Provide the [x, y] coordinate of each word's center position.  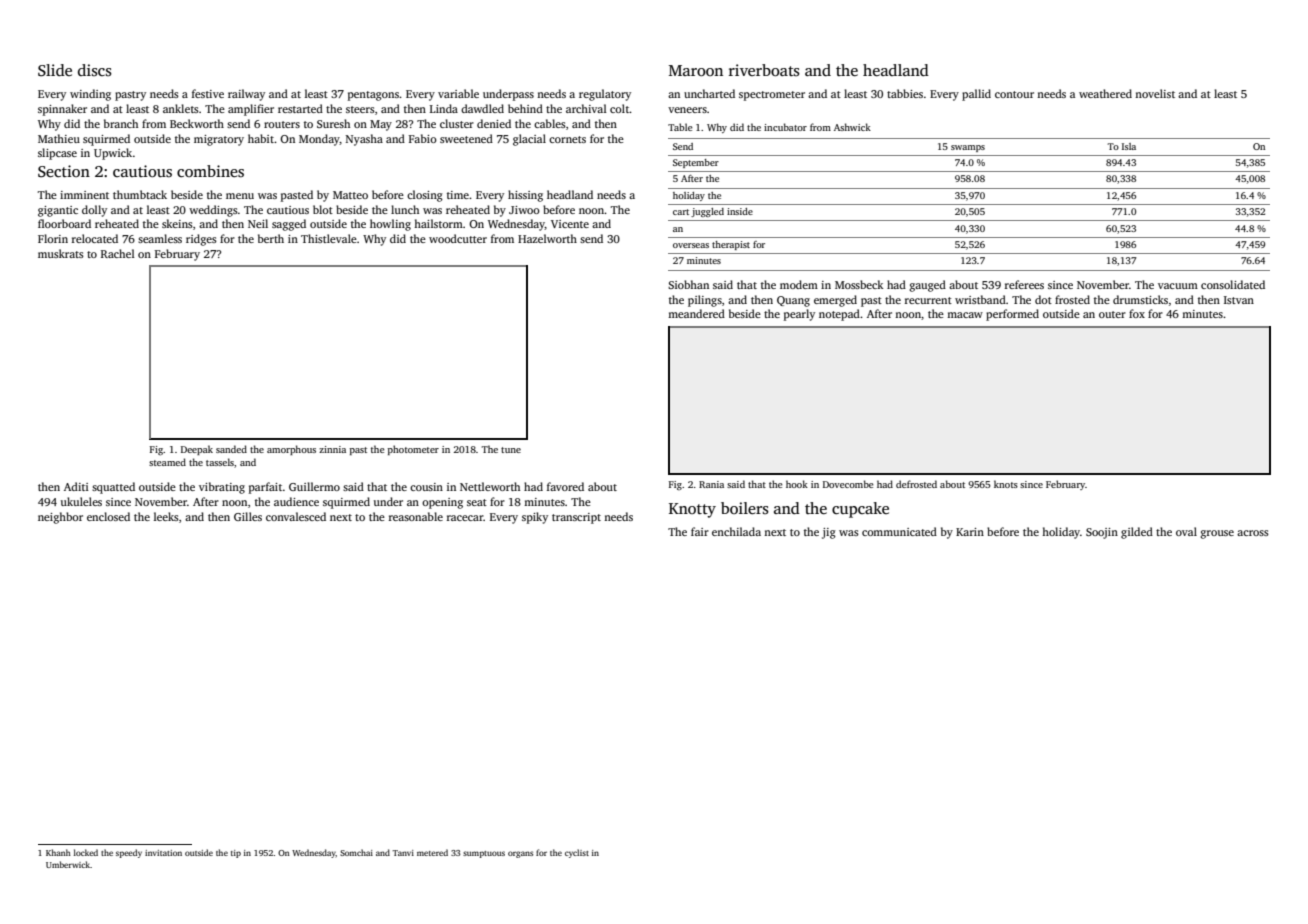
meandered [696, 313]
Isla [1129, 146]
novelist [1155, 93]
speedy [129, 853]
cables [550, 123]
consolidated [1233, 284]
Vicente [570, 224]
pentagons [373, 96]
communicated [899, 531]
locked [86, 852]
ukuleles [81, 501]
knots [1006, 484]
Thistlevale [329, 238]
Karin [970, 532]
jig [829, 533]
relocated [95, 238]
